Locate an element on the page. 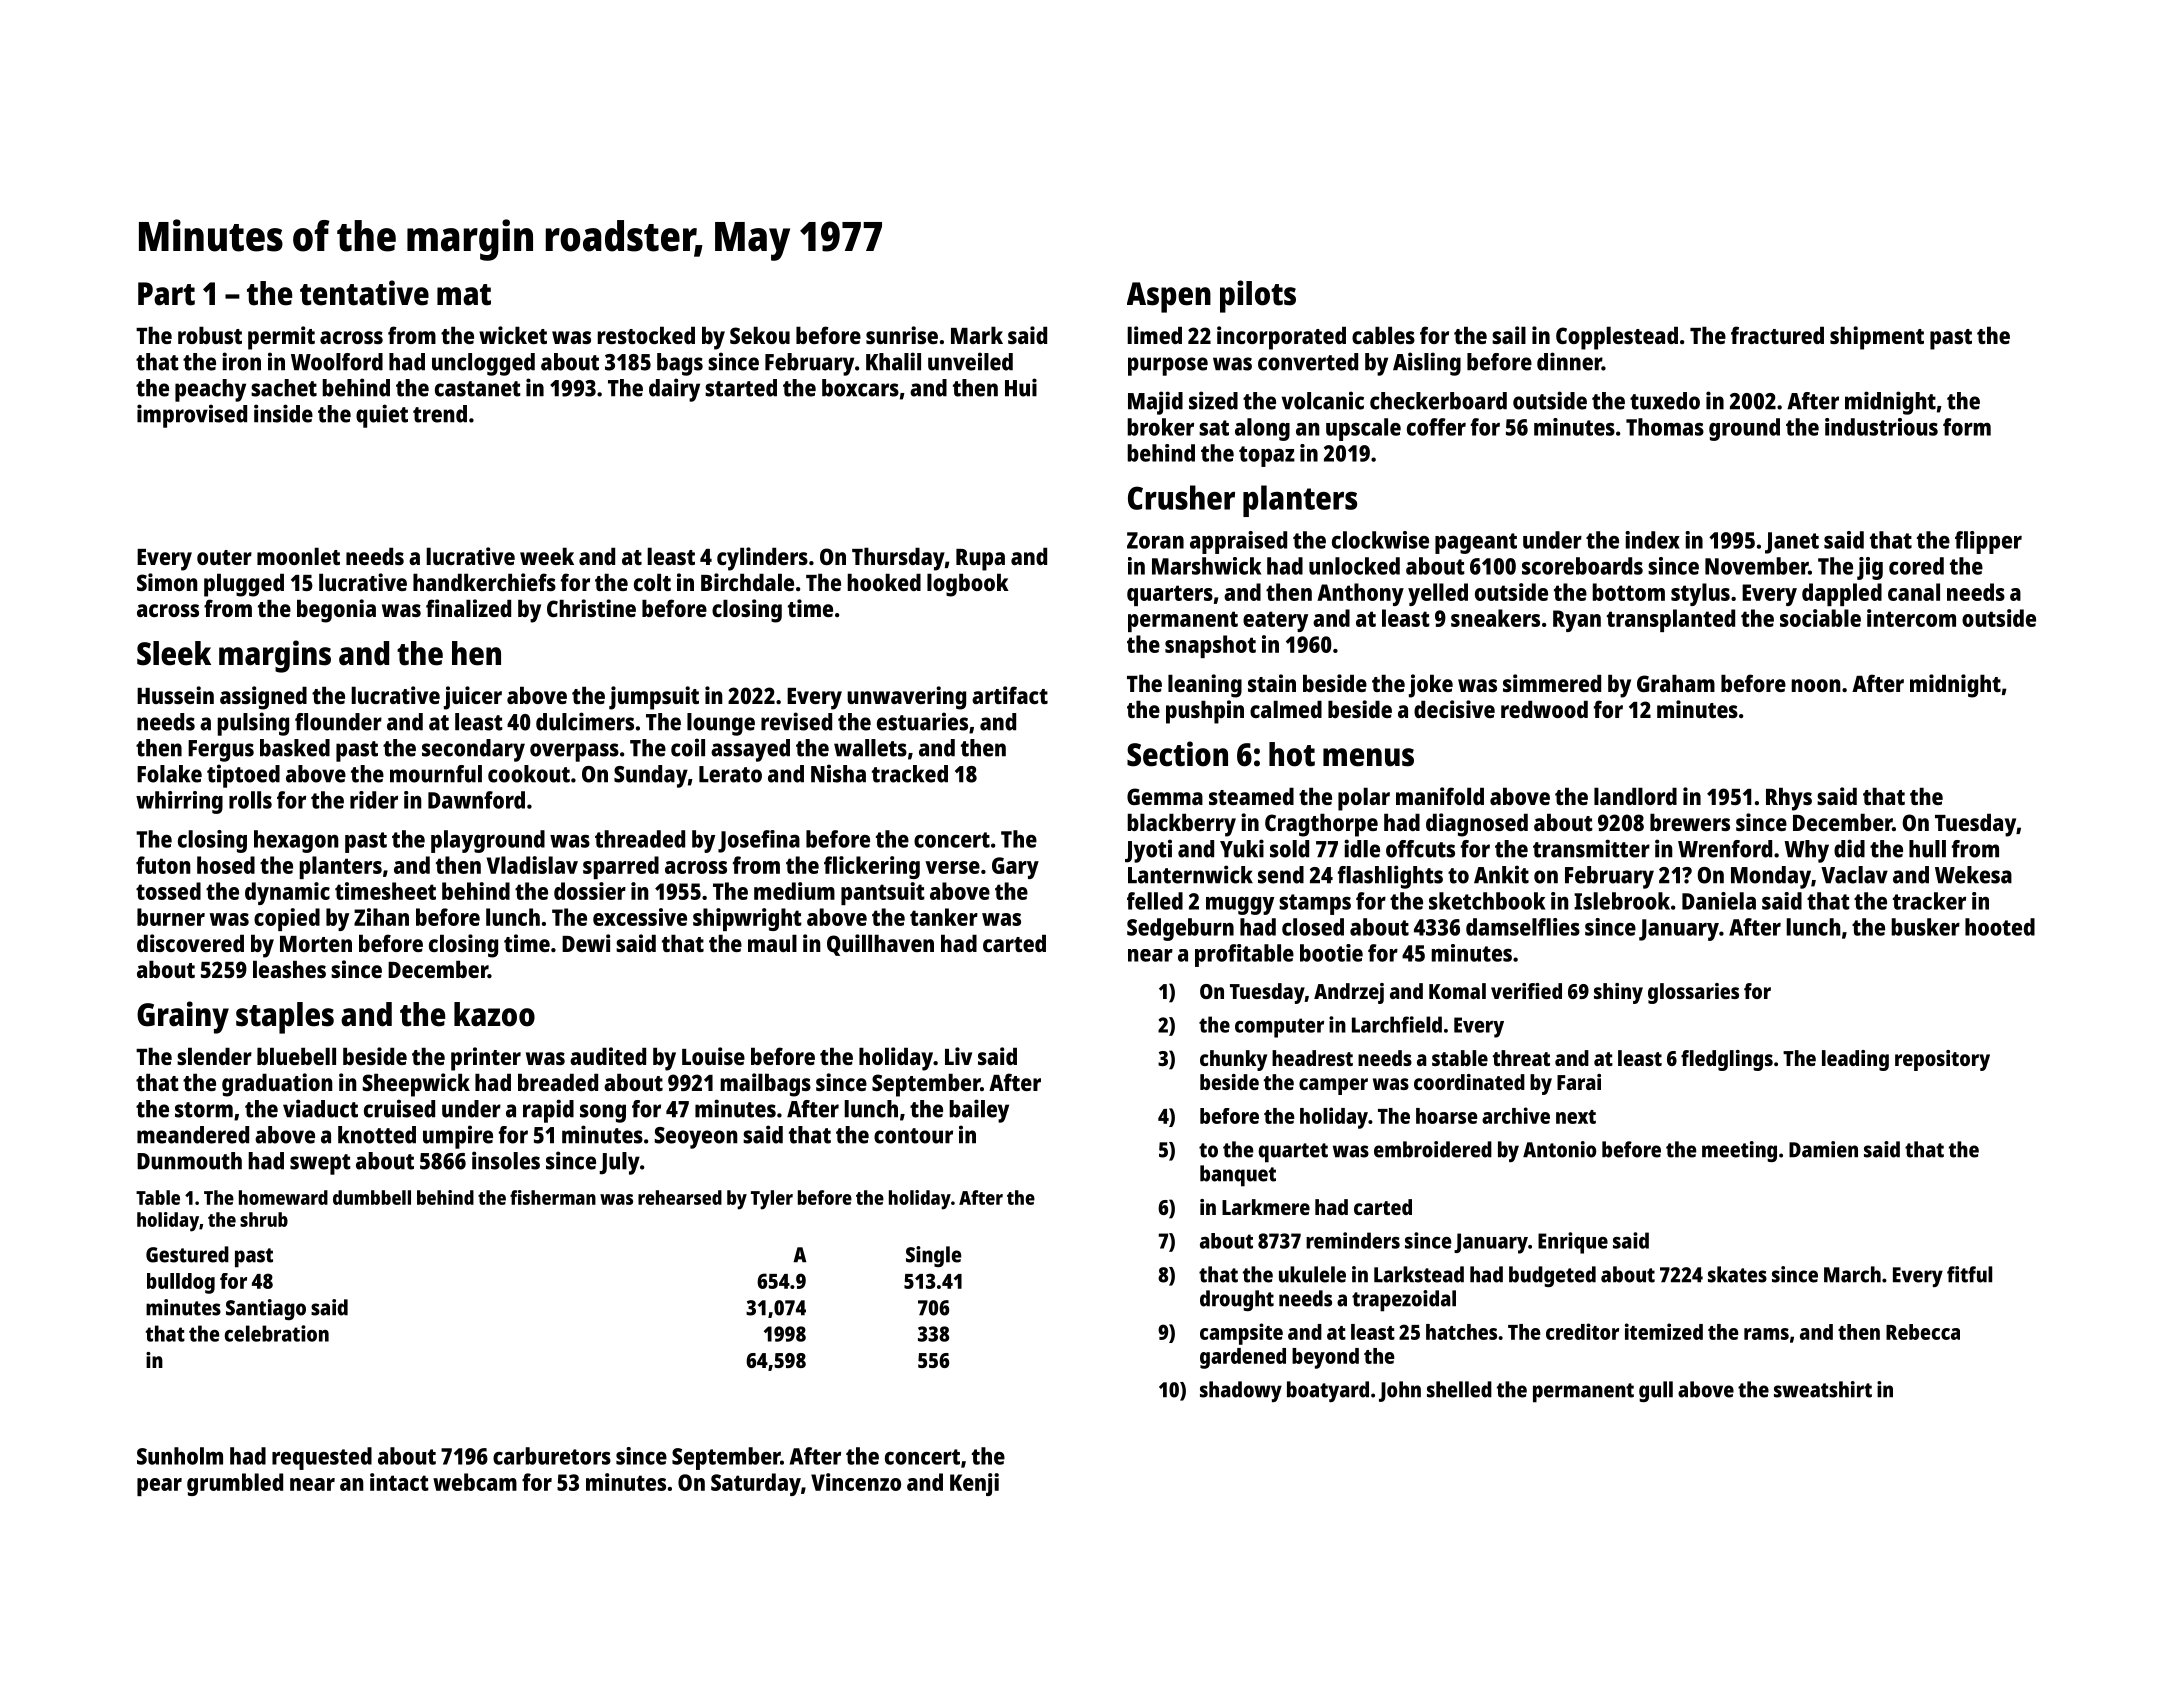 This page has width=2178, height=1683. index is located at coordinates (1652, 540).
